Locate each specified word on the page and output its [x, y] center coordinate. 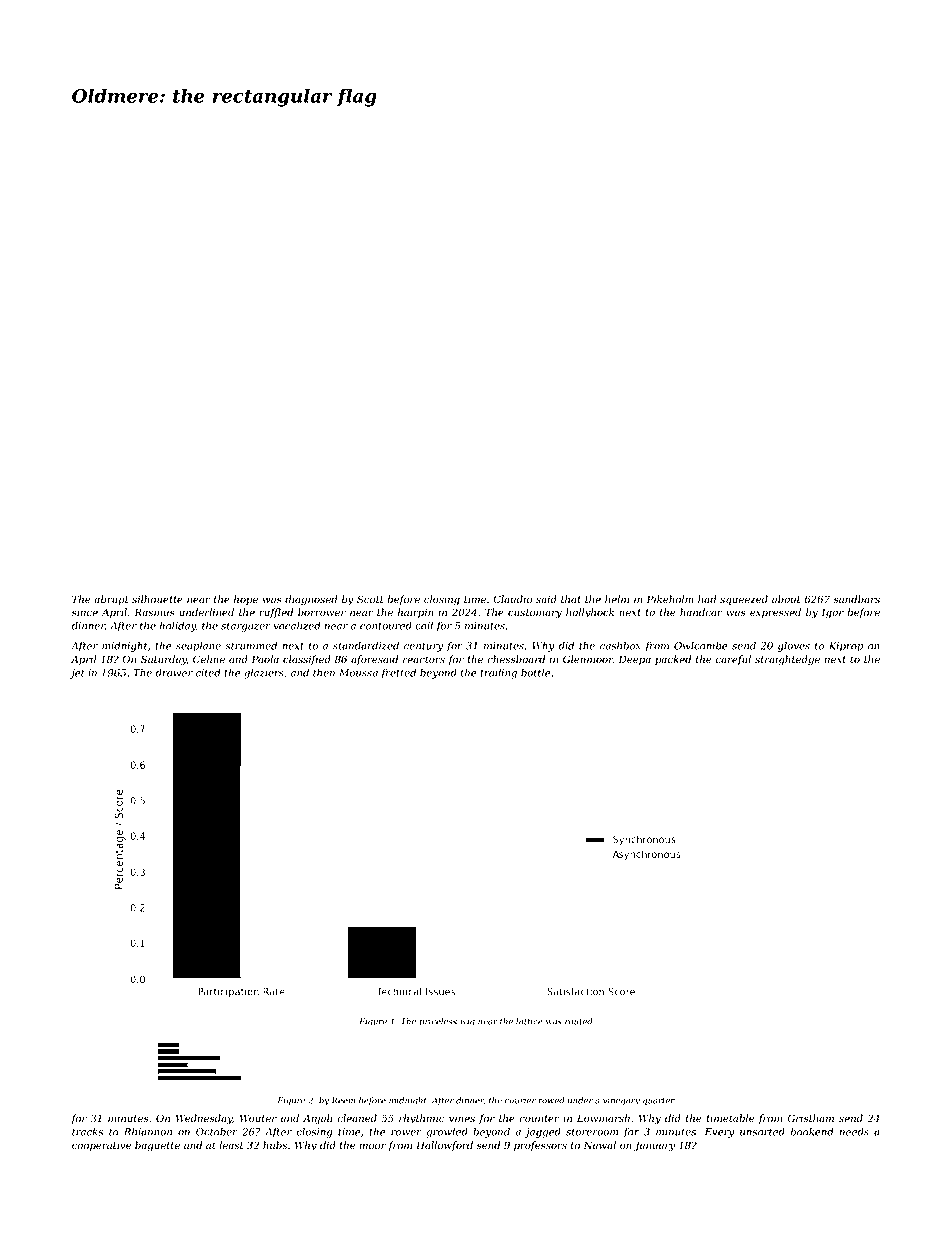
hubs [275, 1145]
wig [467, 1022]
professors [540, 1146]
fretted [398, 673]
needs [854, 1131]
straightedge [787, 660]
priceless [438, 1022]
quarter [659, 1102]
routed [579, 1021]
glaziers [264, 673]
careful [733, 660]
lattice [529, 1021]
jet [77, 674]
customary [535, 614]
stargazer [246, 627]
